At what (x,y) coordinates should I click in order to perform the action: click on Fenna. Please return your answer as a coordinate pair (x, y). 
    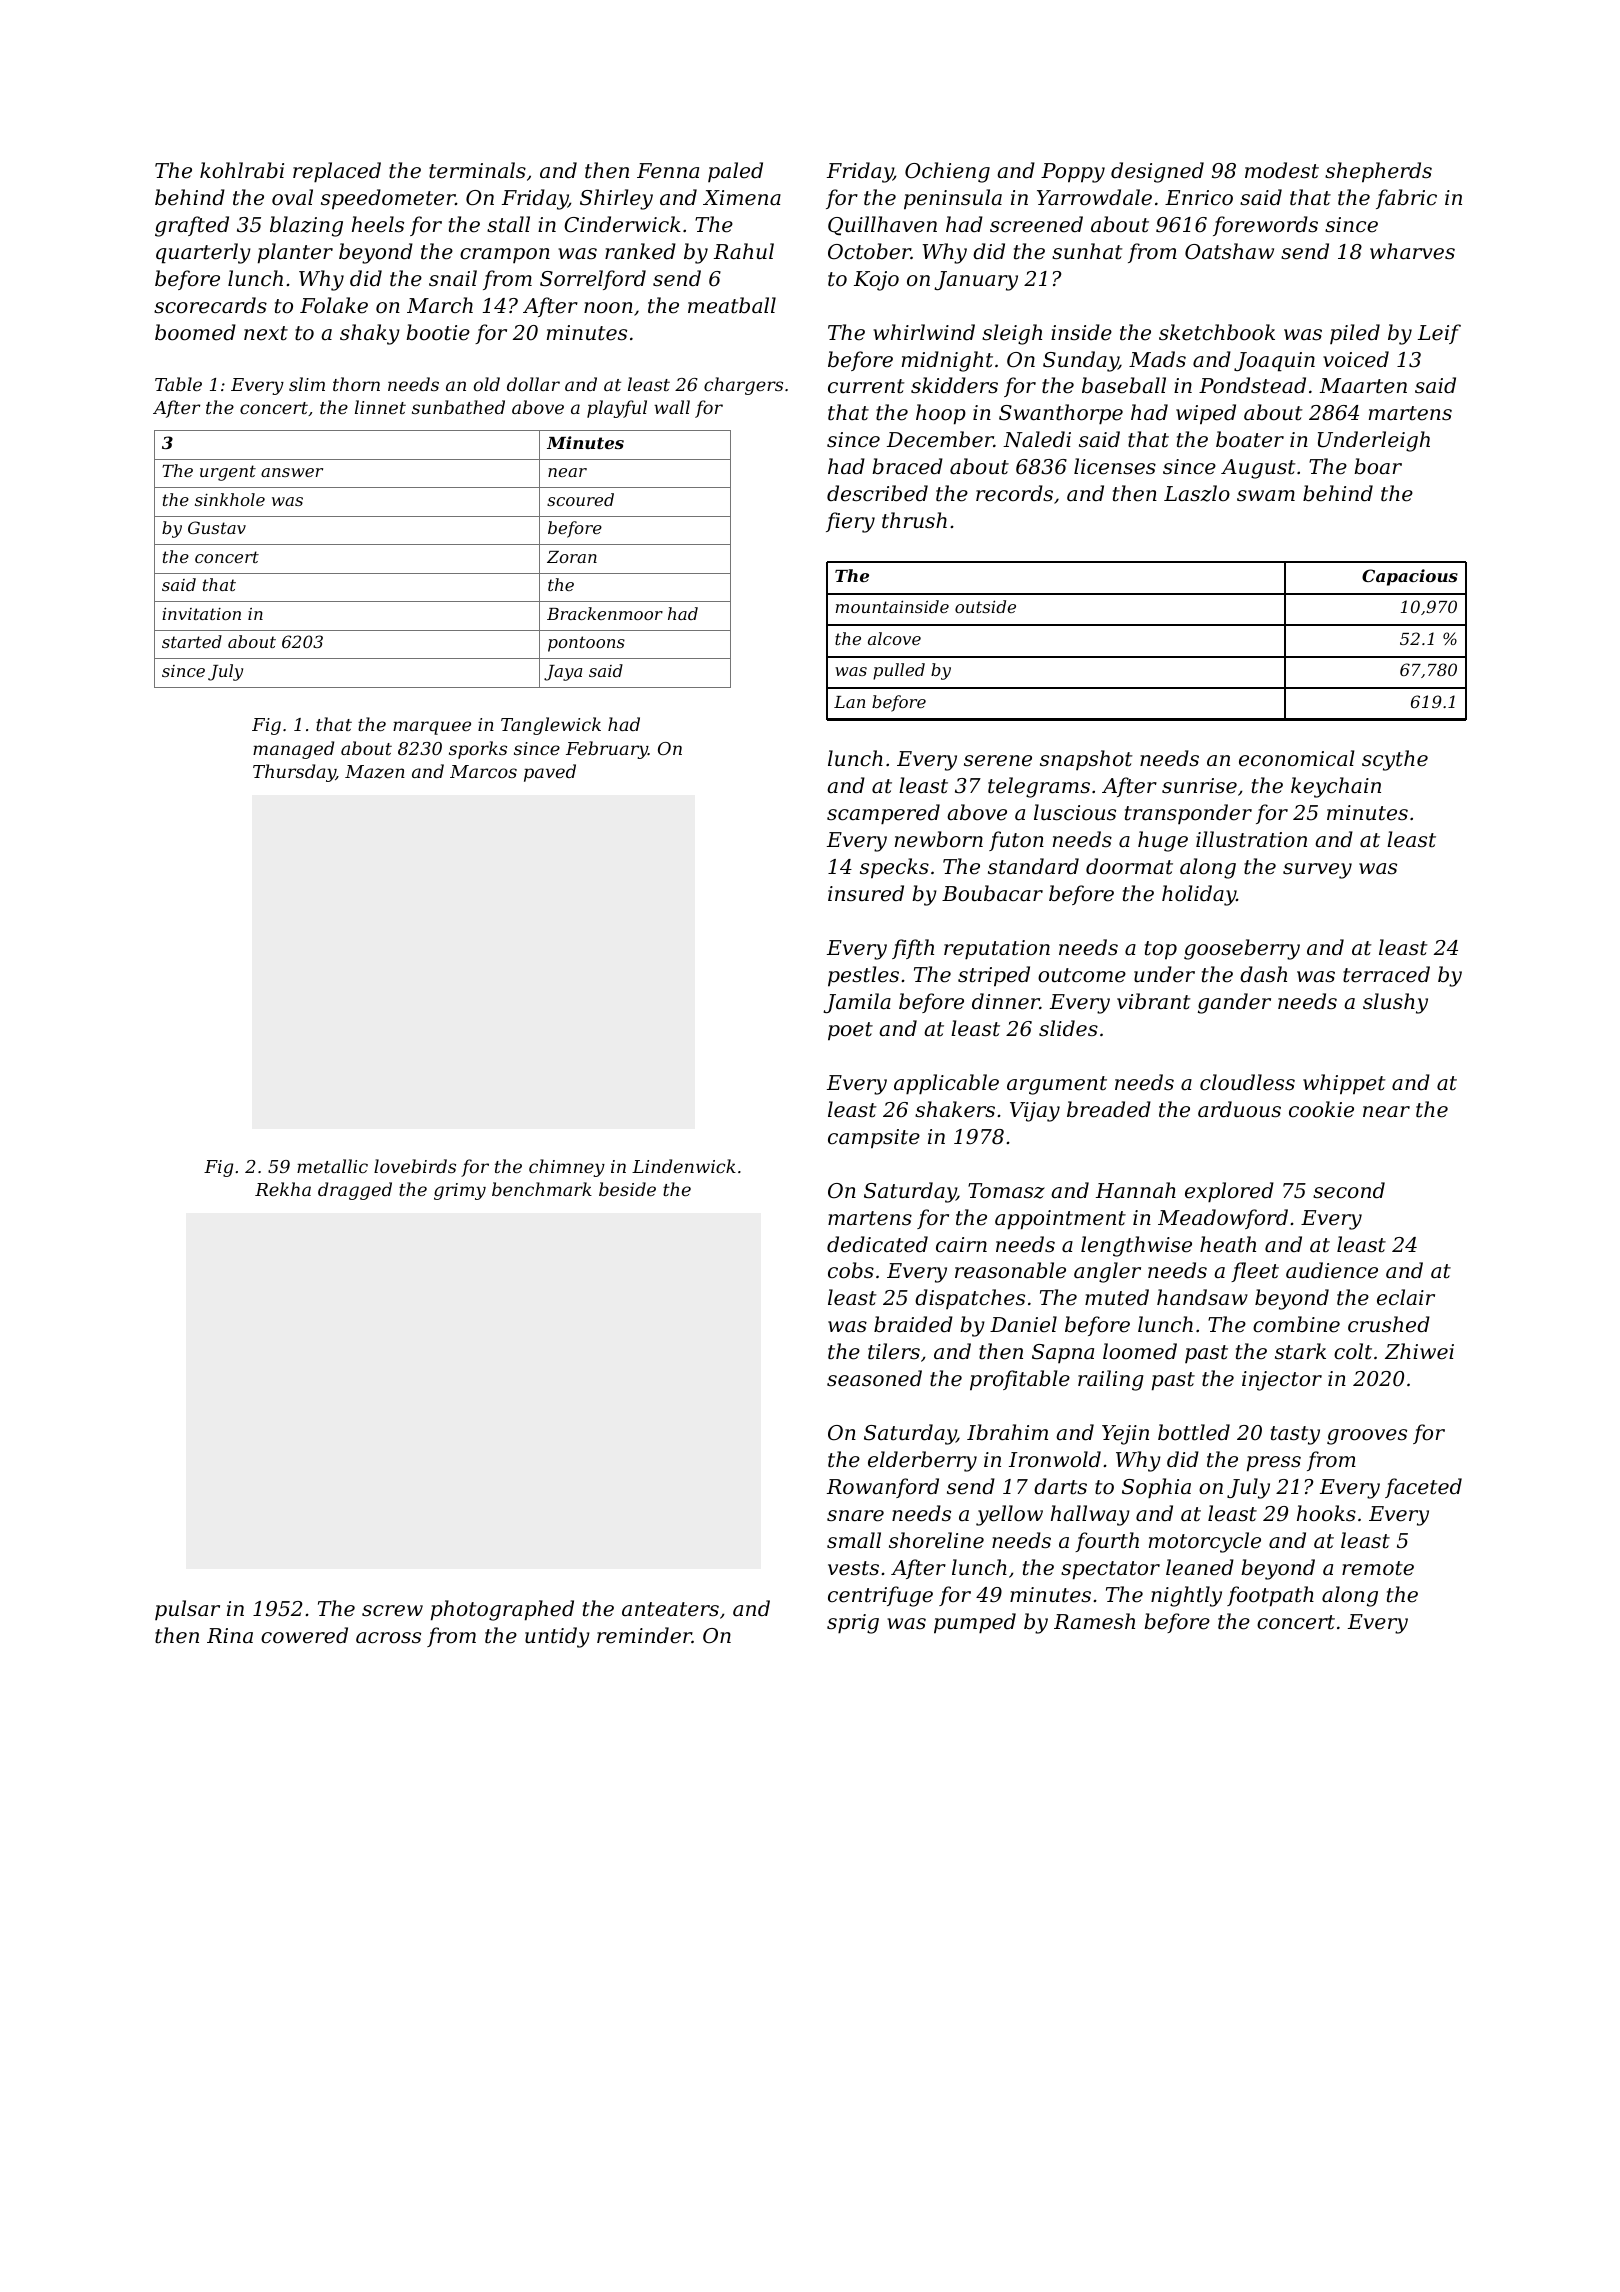
    Looking at the image, I should click on (668, 171).
